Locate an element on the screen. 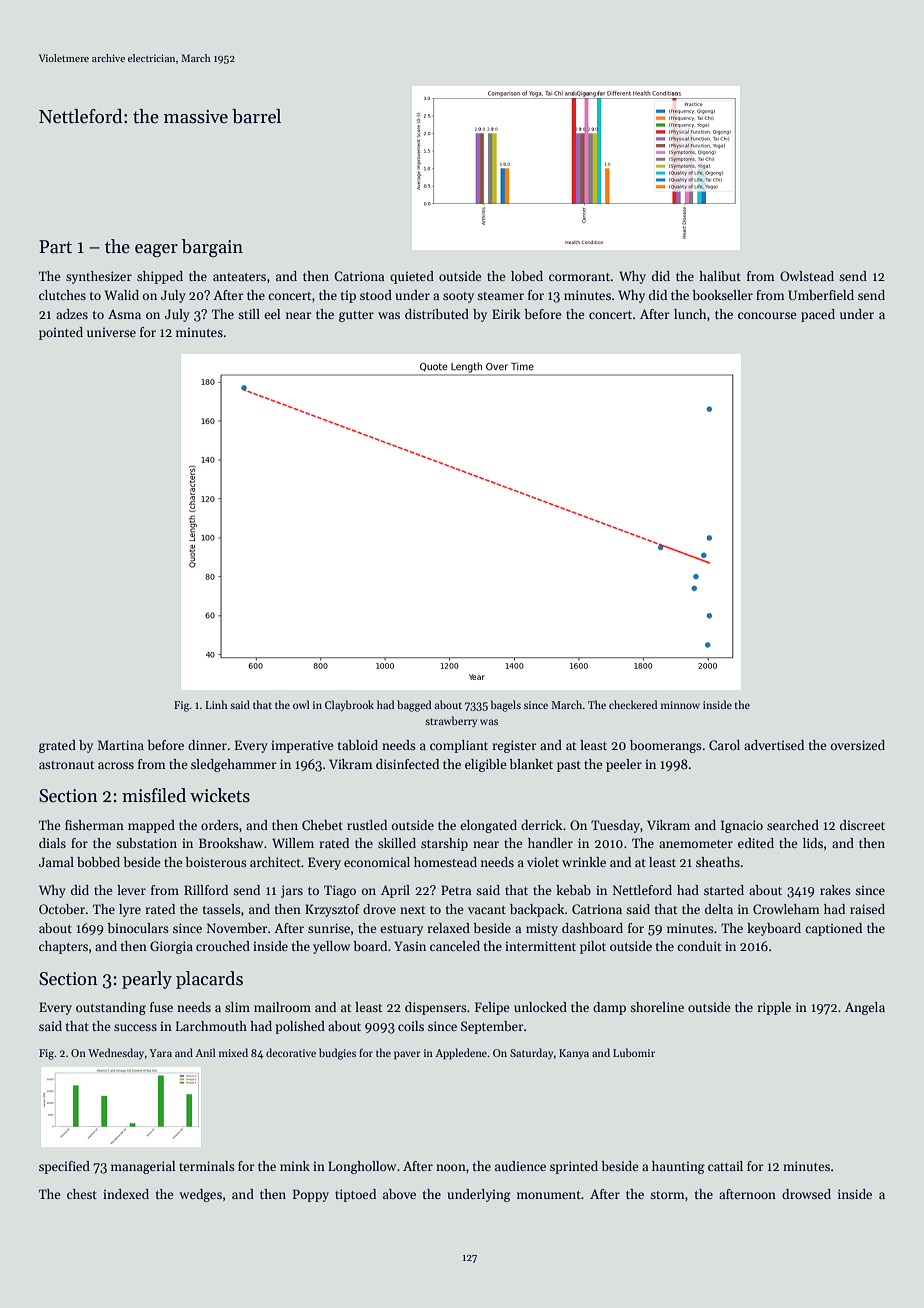  Krzysztof is located at coordinates (332, 910).
